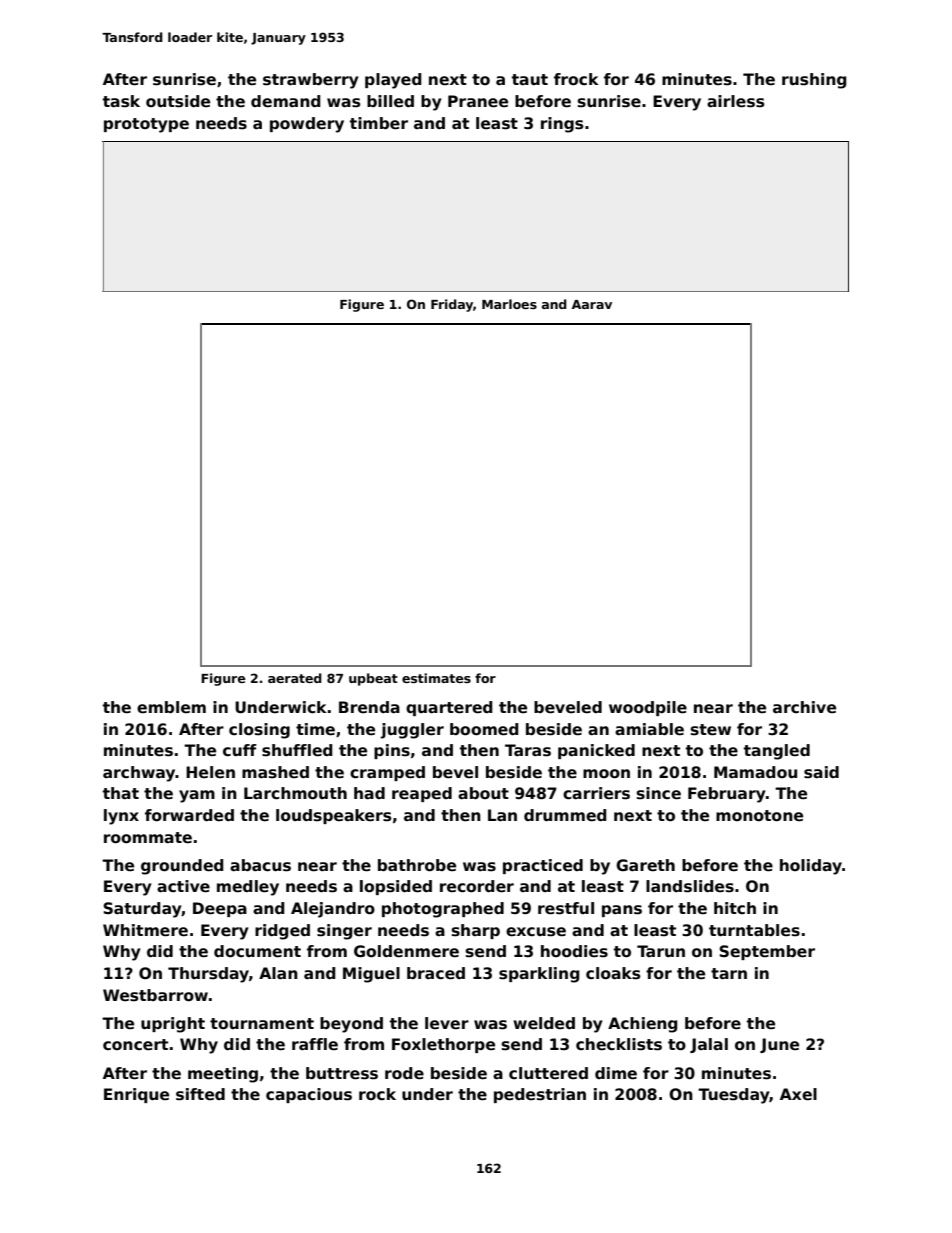 Image resolution: width=952 pixels, height=1233 pixels. Describe the element at coordinates (295, 678) in the screenshot. I see `aerated` at that location.
